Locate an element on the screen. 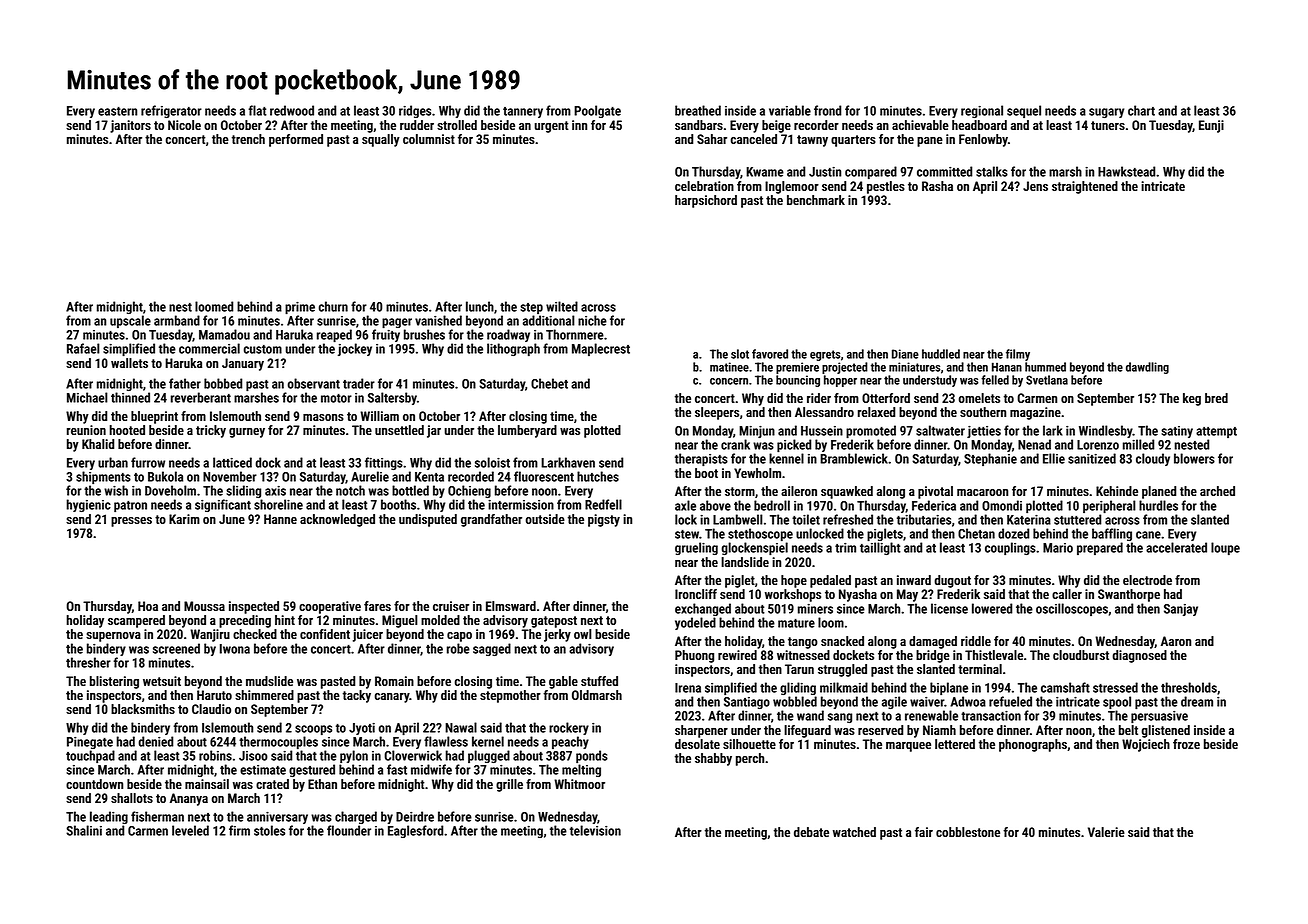  janitors is located at coordinates (130, 126).
